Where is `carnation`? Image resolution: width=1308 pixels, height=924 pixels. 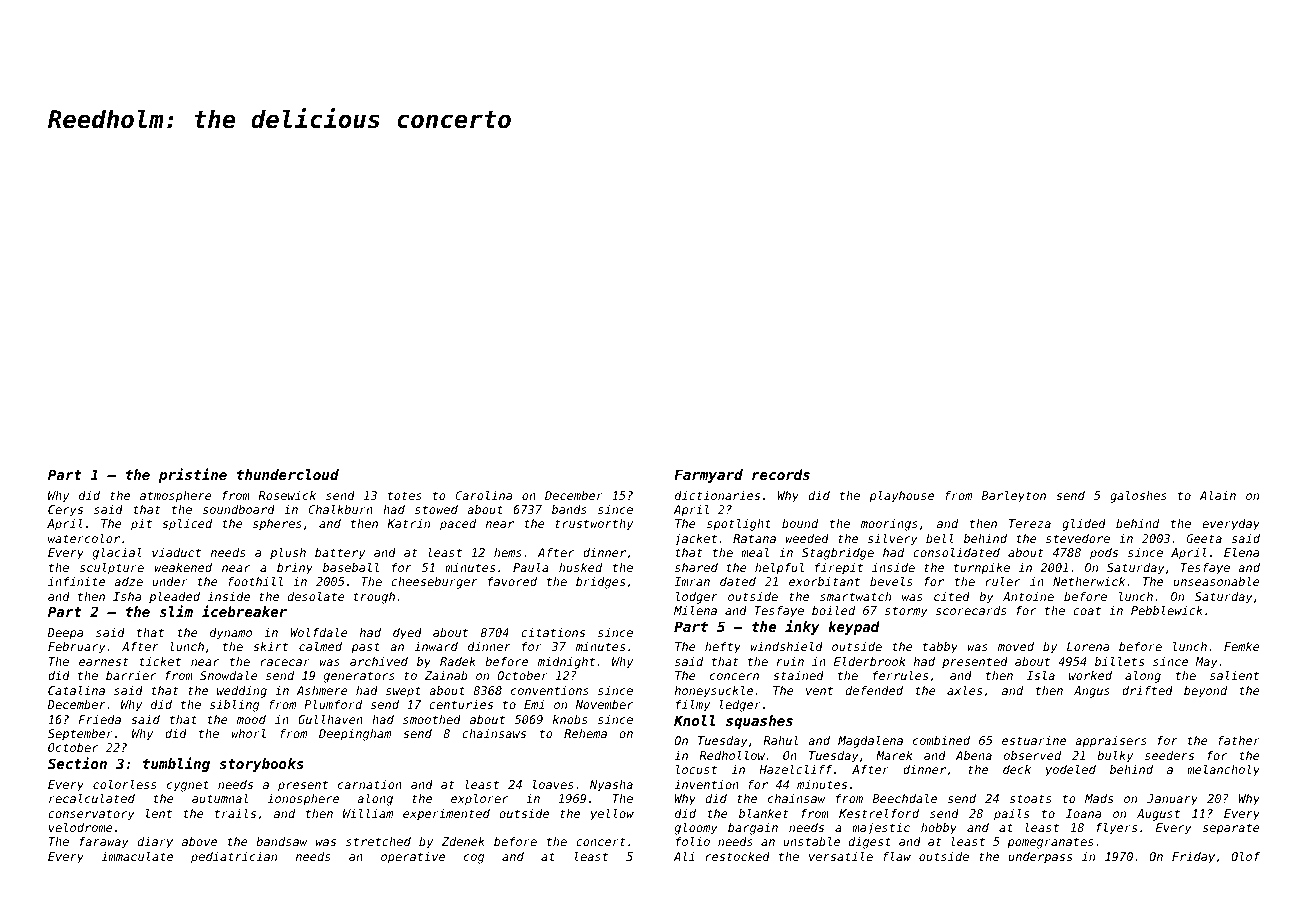
carnation is located at coordinates (370, 784).
